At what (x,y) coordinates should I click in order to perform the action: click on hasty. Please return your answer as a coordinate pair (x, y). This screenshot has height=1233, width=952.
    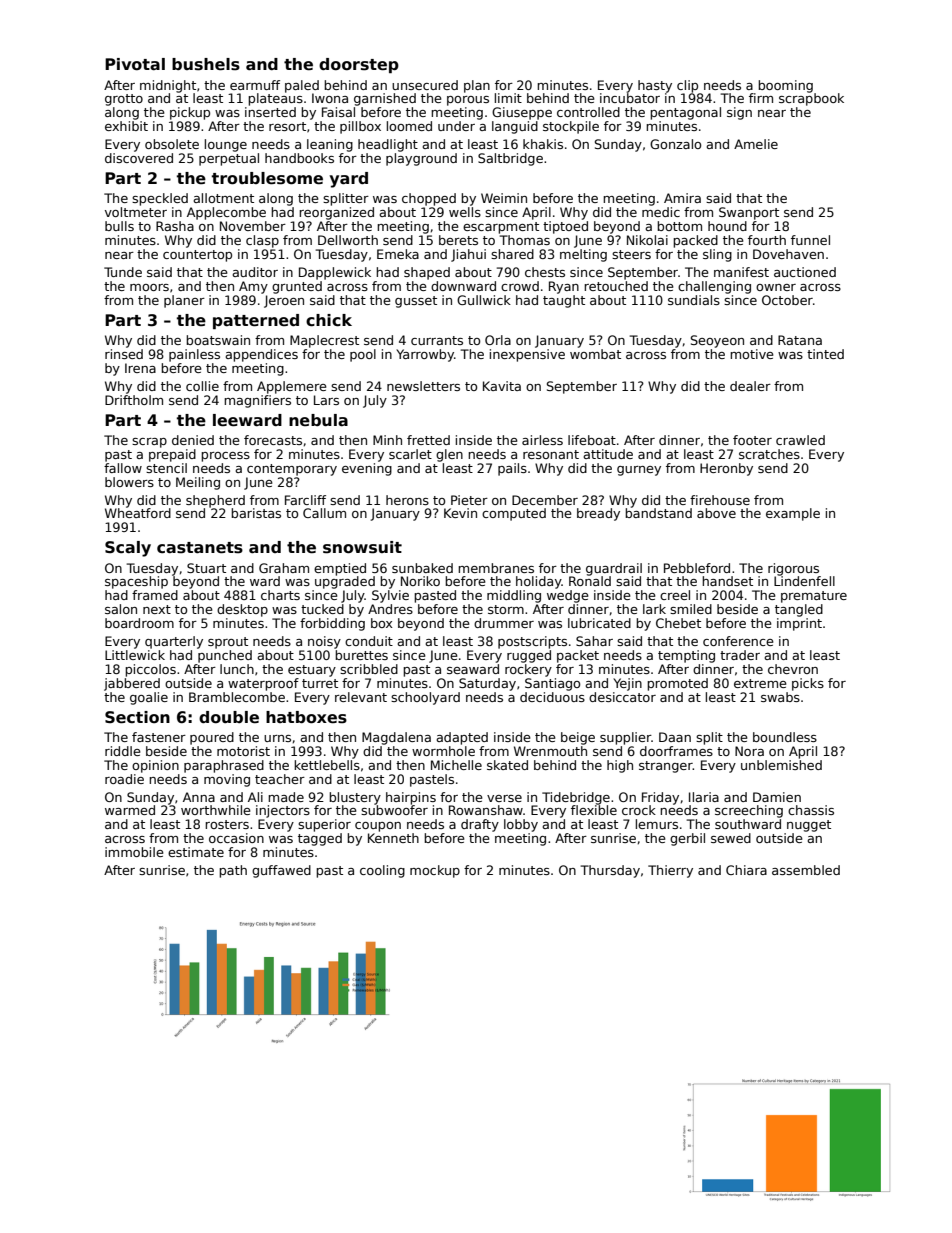
    Looking at the image, I should click on (655, 86).
